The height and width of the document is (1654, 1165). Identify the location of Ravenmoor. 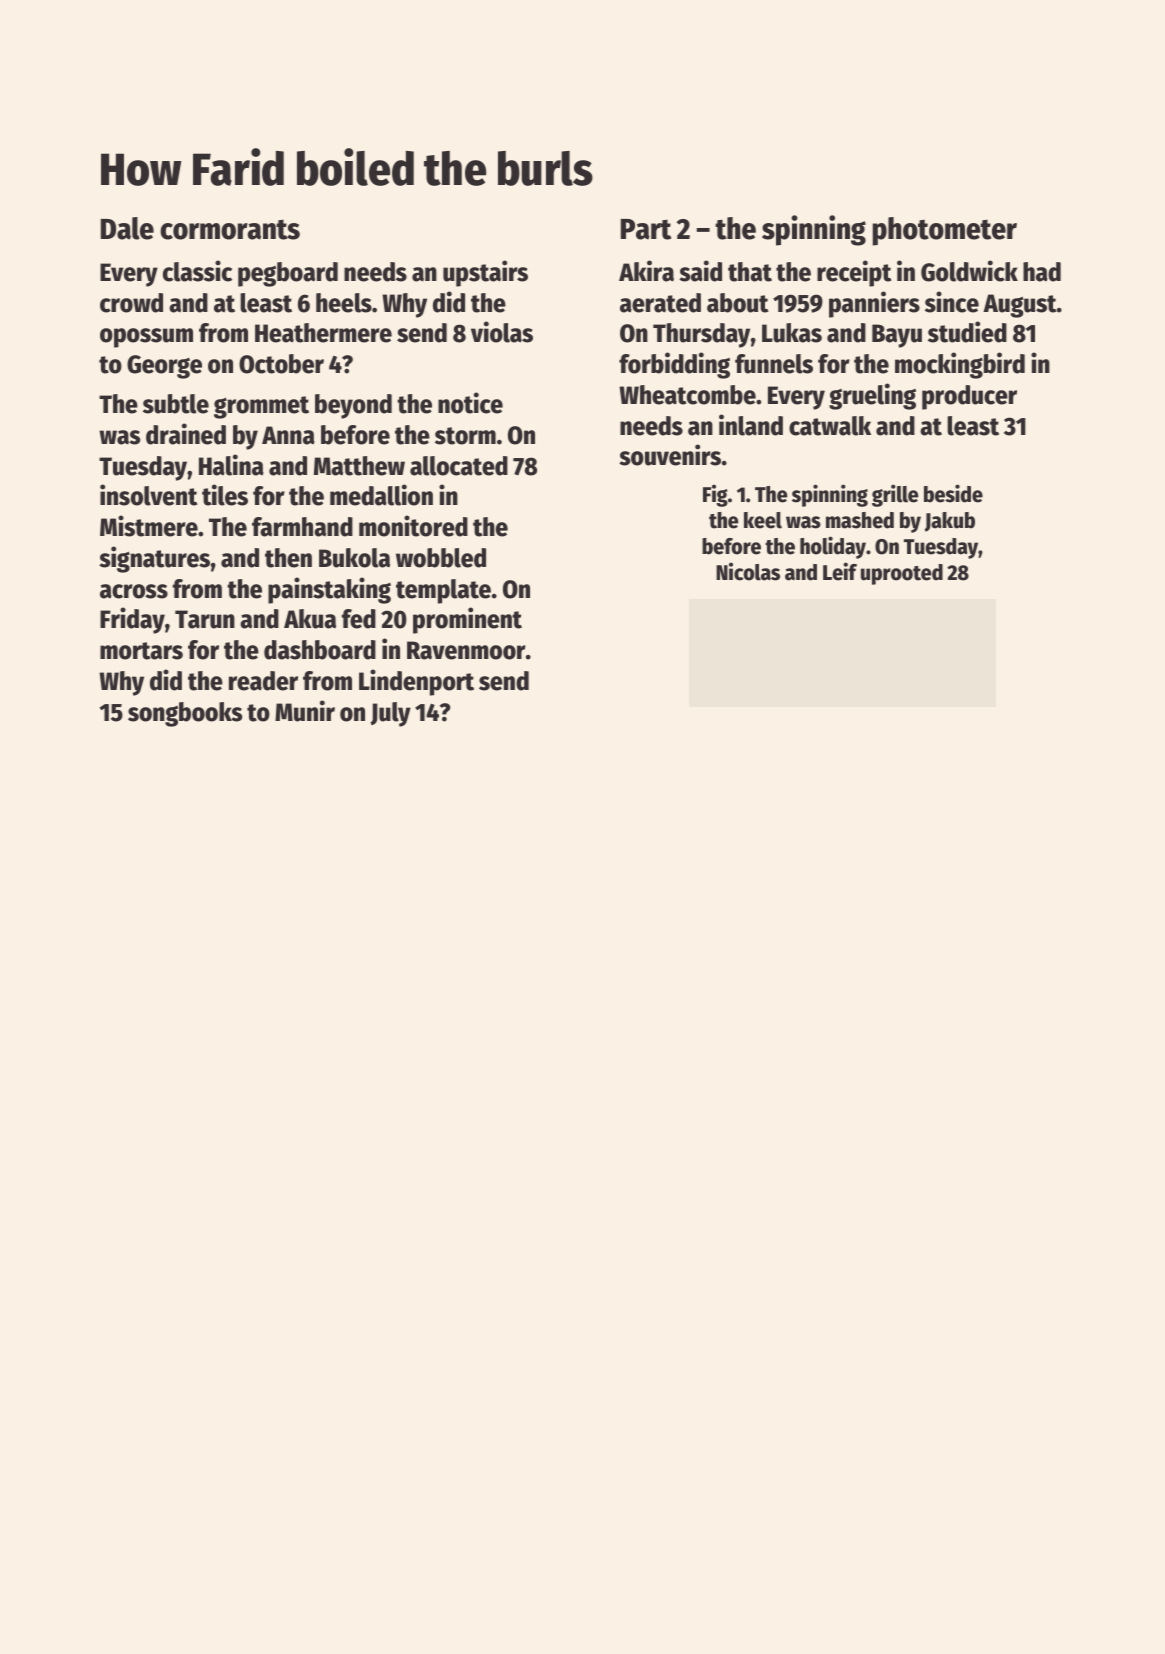
(466, 650).
